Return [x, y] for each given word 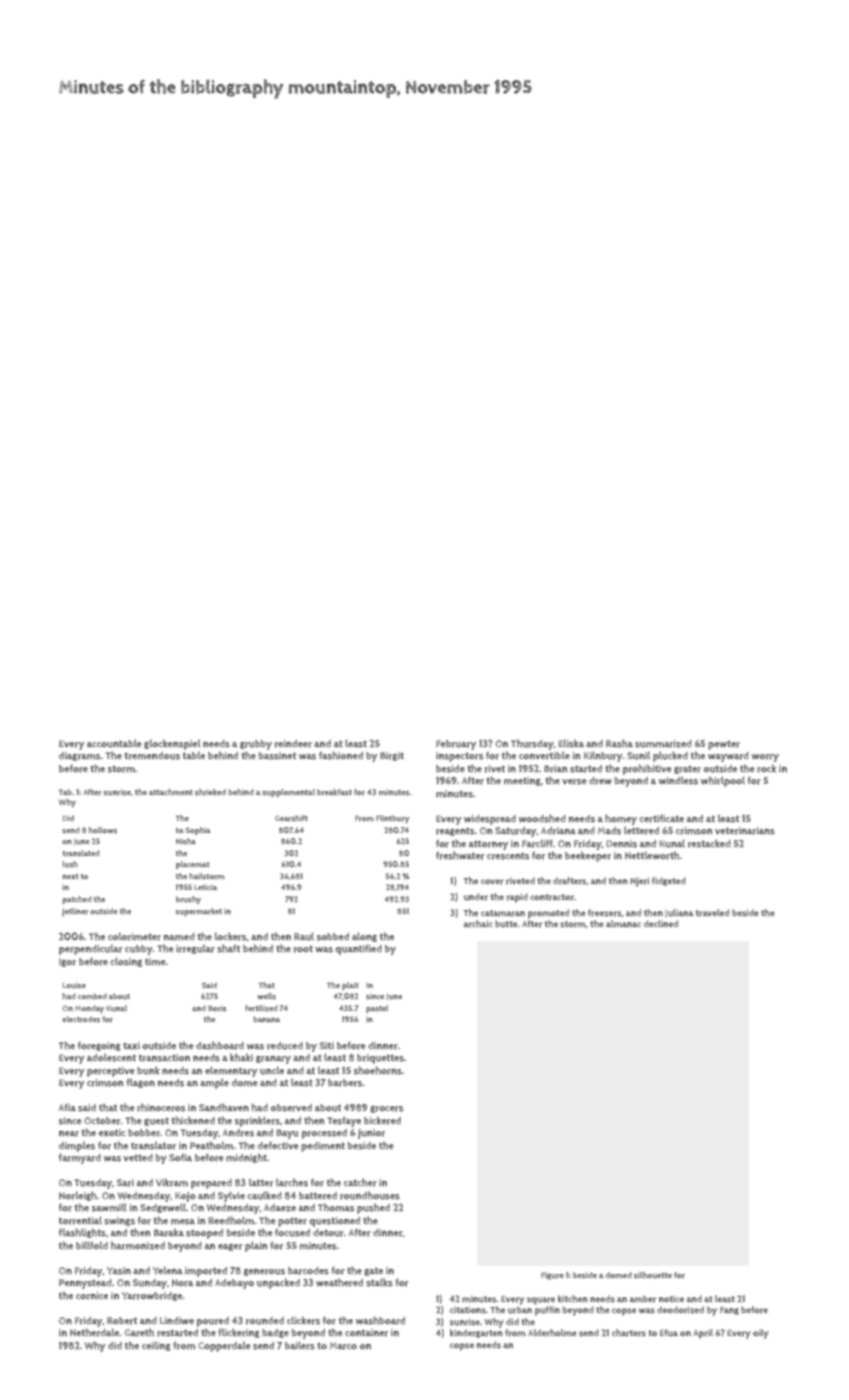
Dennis [621, 844]
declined [661, 923]
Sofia [180, 1157]
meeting [522, 781]
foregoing [99, 1046]
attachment [171, 792]
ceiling [156, 1346]
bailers [300, 1345]
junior [371, 1134]
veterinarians [745, 831]
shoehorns [378, 1070]
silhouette [653, 1275]
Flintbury [393, 819]
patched [76, 900]
